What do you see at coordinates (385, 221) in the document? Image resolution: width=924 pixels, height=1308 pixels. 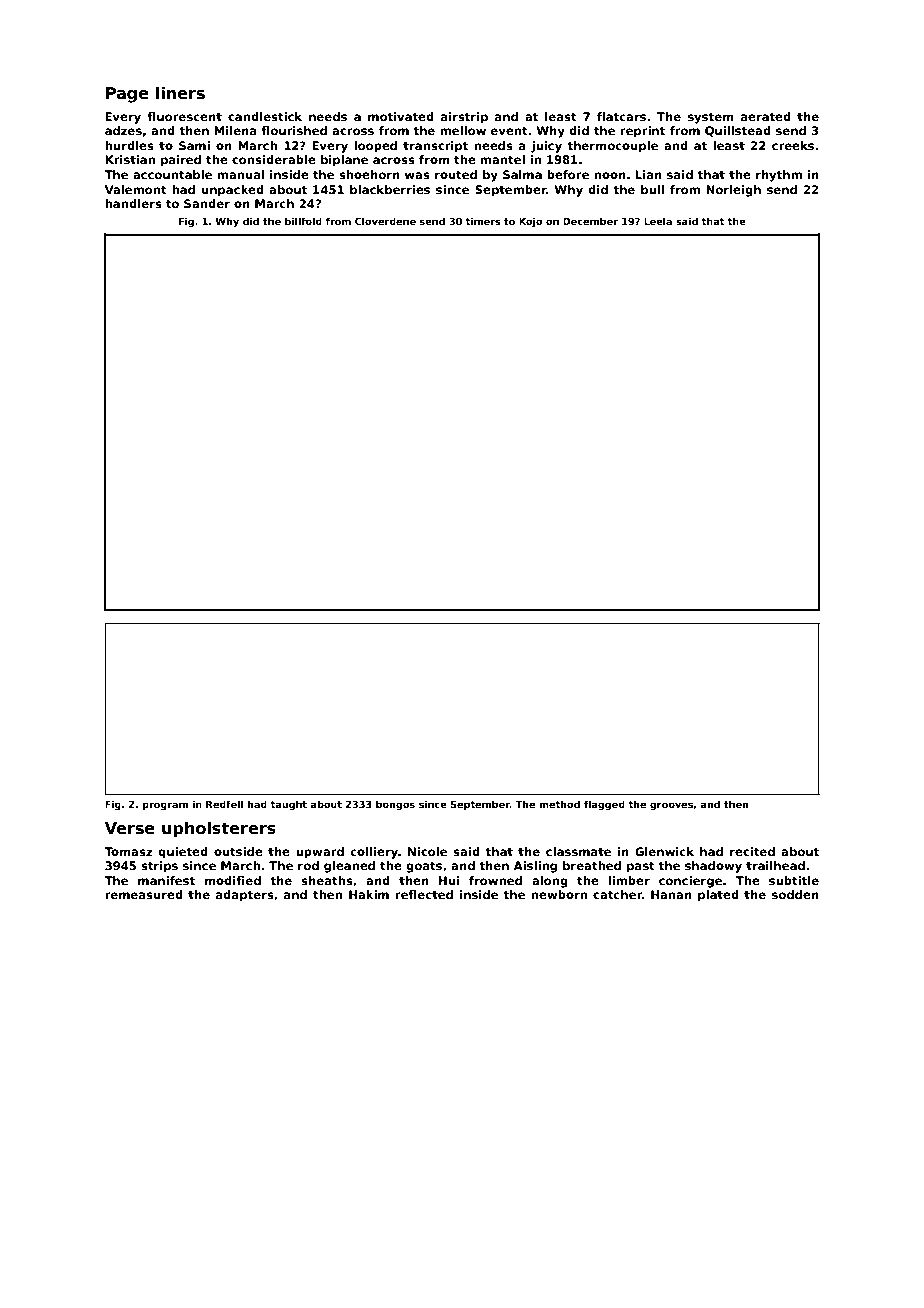 I see `Cloverdene` at bounding box center [385, 221].
